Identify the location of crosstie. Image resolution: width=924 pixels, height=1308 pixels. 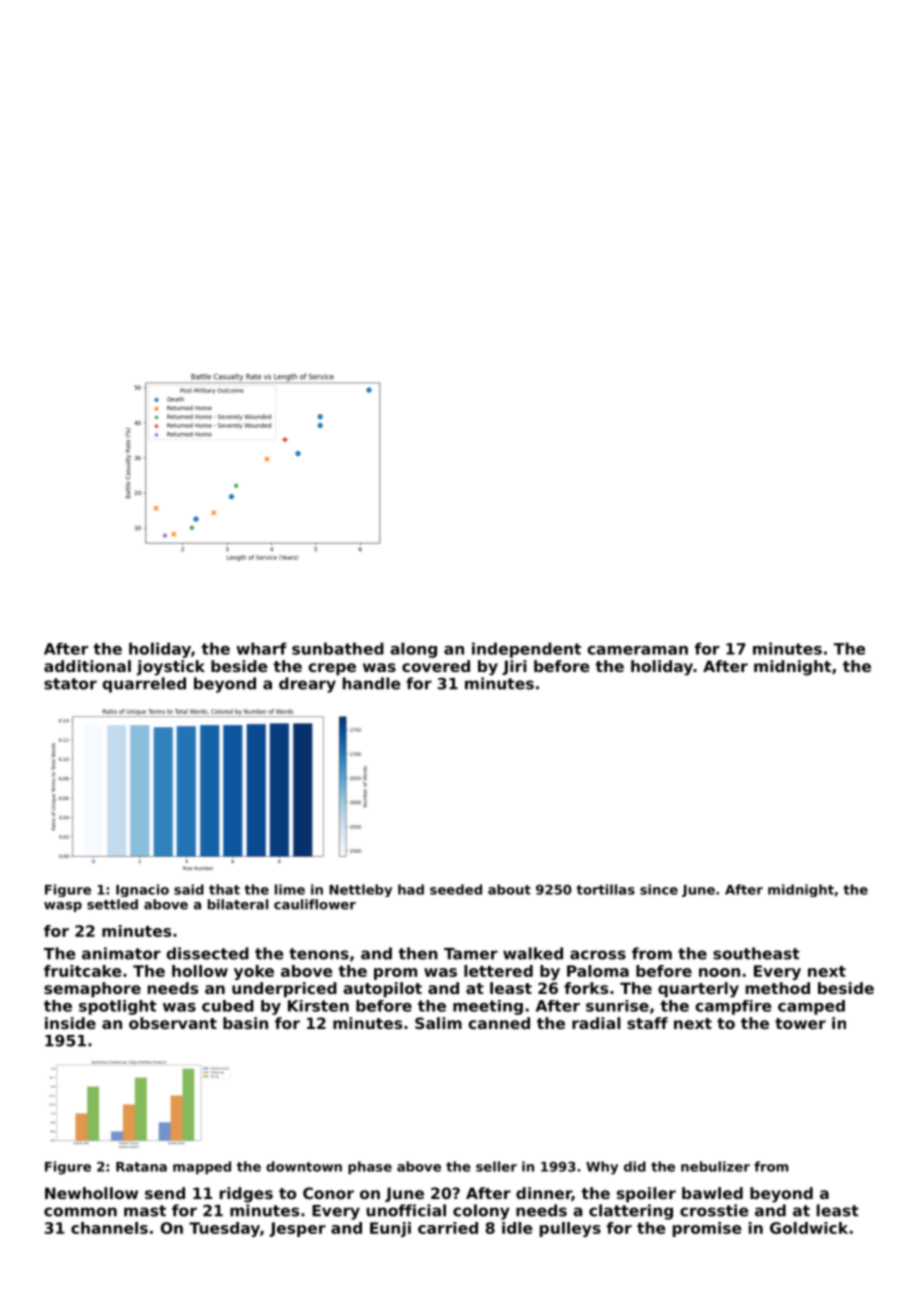
(714, 1210).
